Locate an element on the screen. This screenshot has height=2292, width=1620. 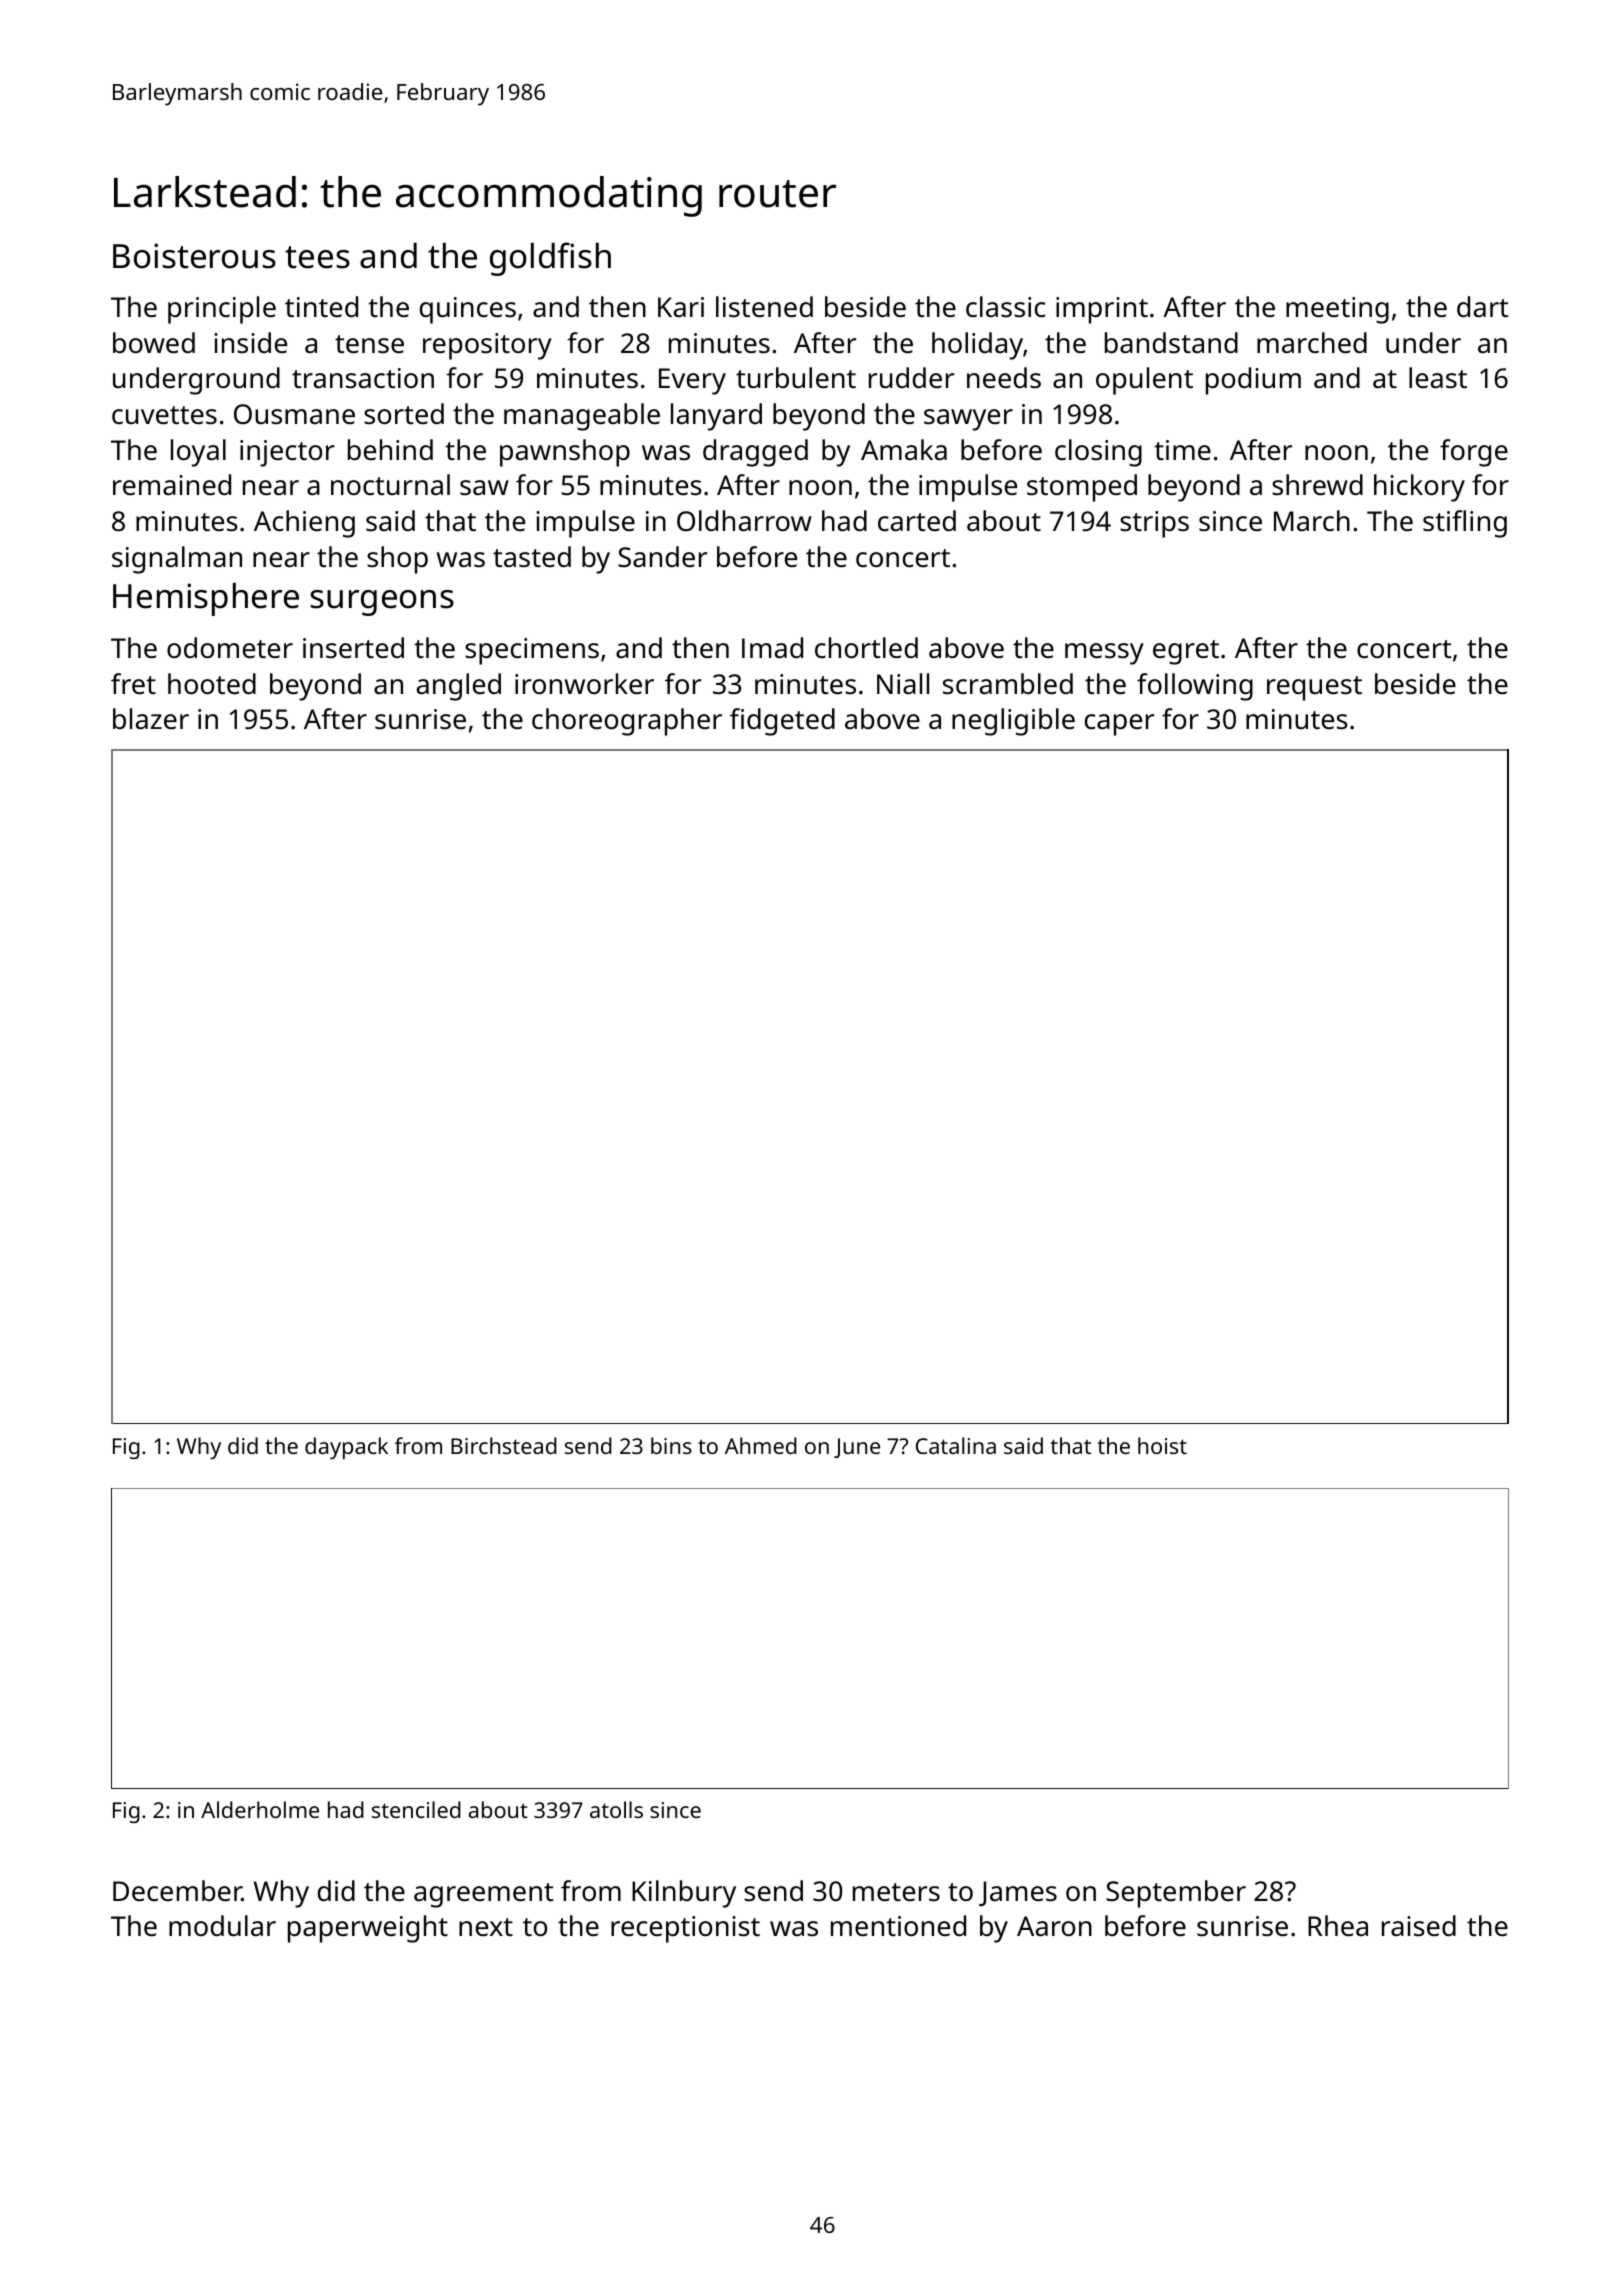
dart is located at coordinates (1482, 306).
